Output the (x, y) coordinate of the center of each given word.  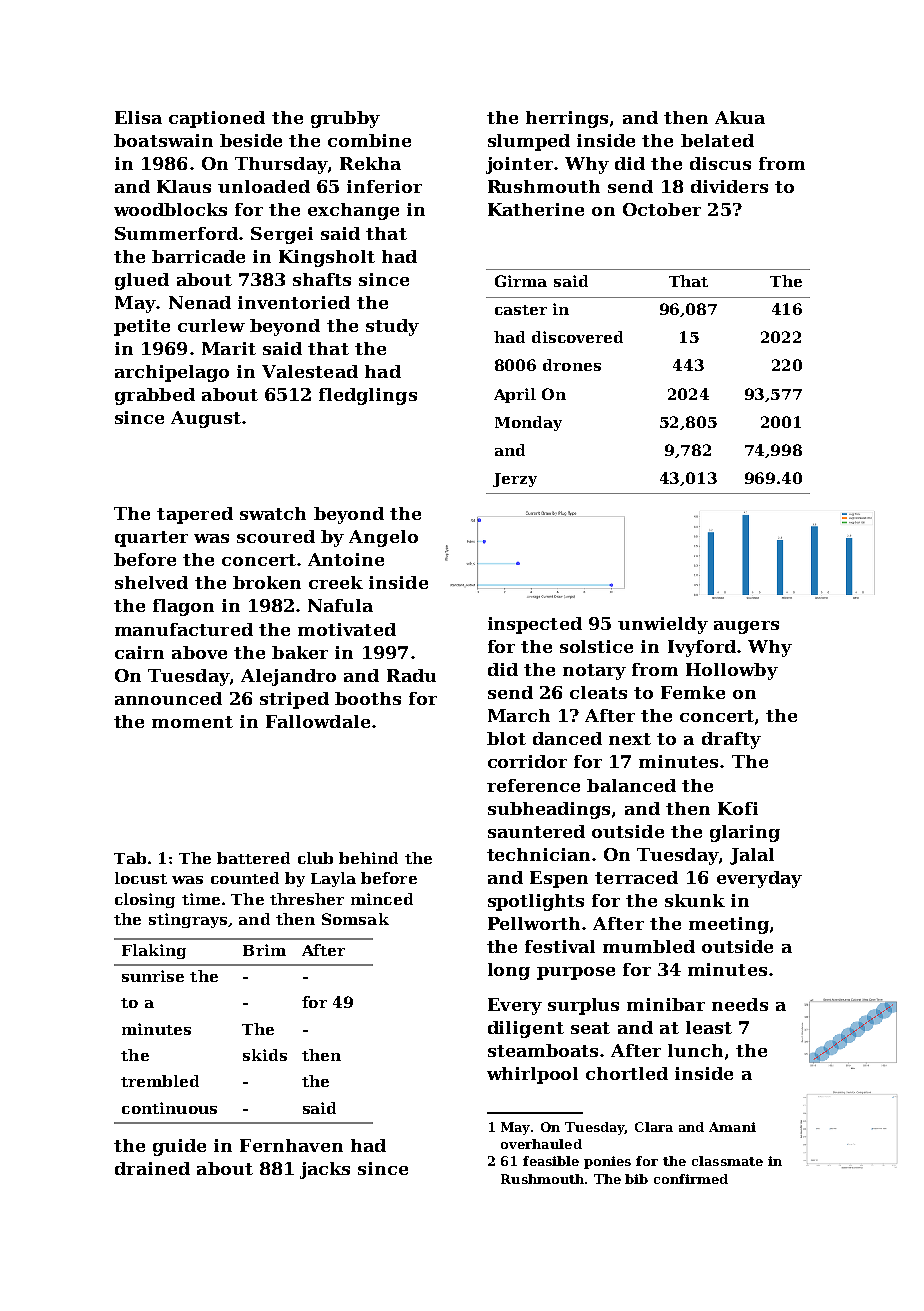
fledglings (368, 396)
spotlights (536, 902)
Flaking (154, 951)
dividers (729, 186)
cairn (139, 652)
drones (572, 365)
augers (746, 627)
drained (152, 1168)
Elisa (138, 117)
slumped (529, 142)
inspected (535, 625)
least (709, 1027)
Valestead (310, 371)
